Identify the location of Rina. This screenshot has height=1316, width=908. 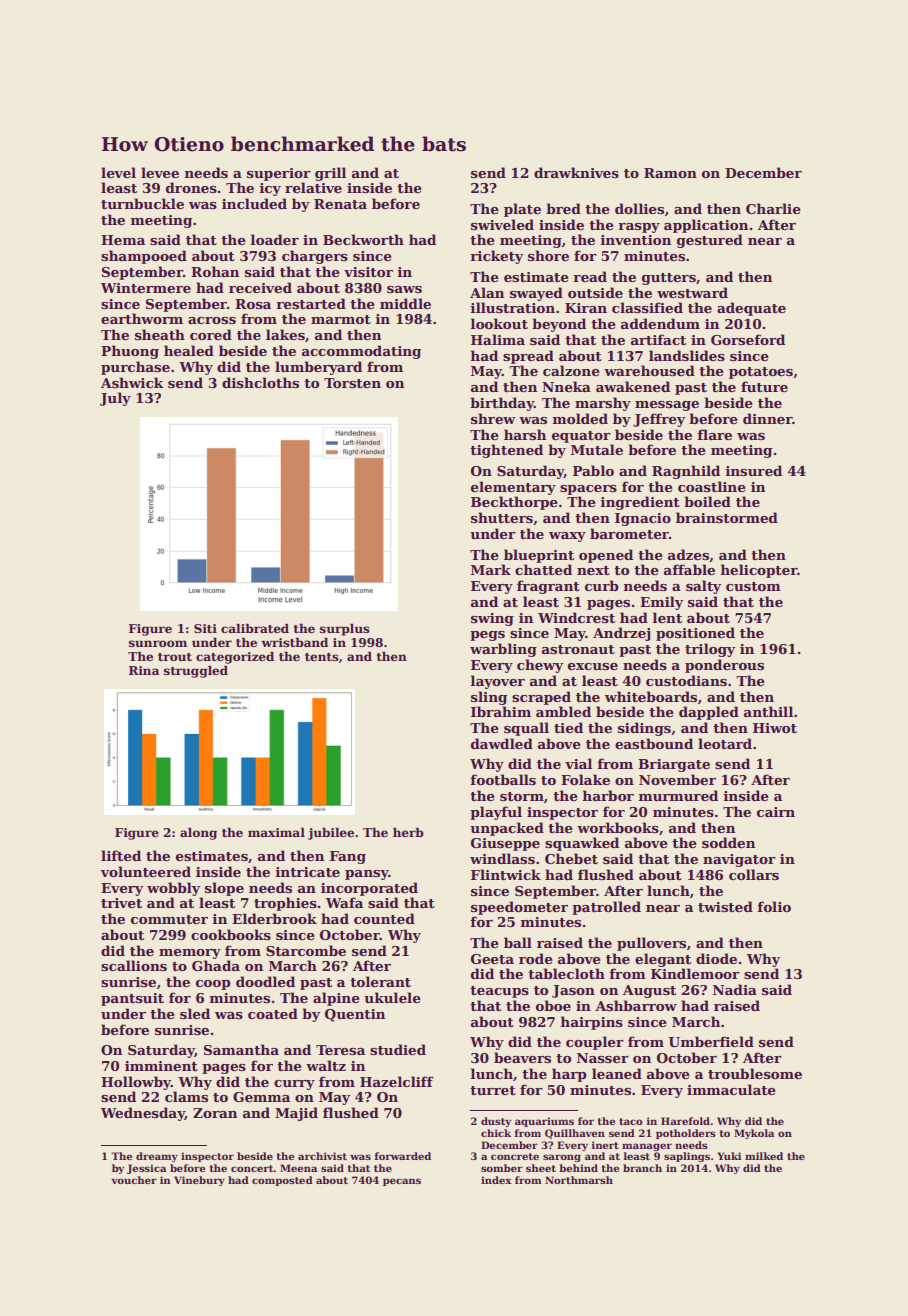
(144, 670).
